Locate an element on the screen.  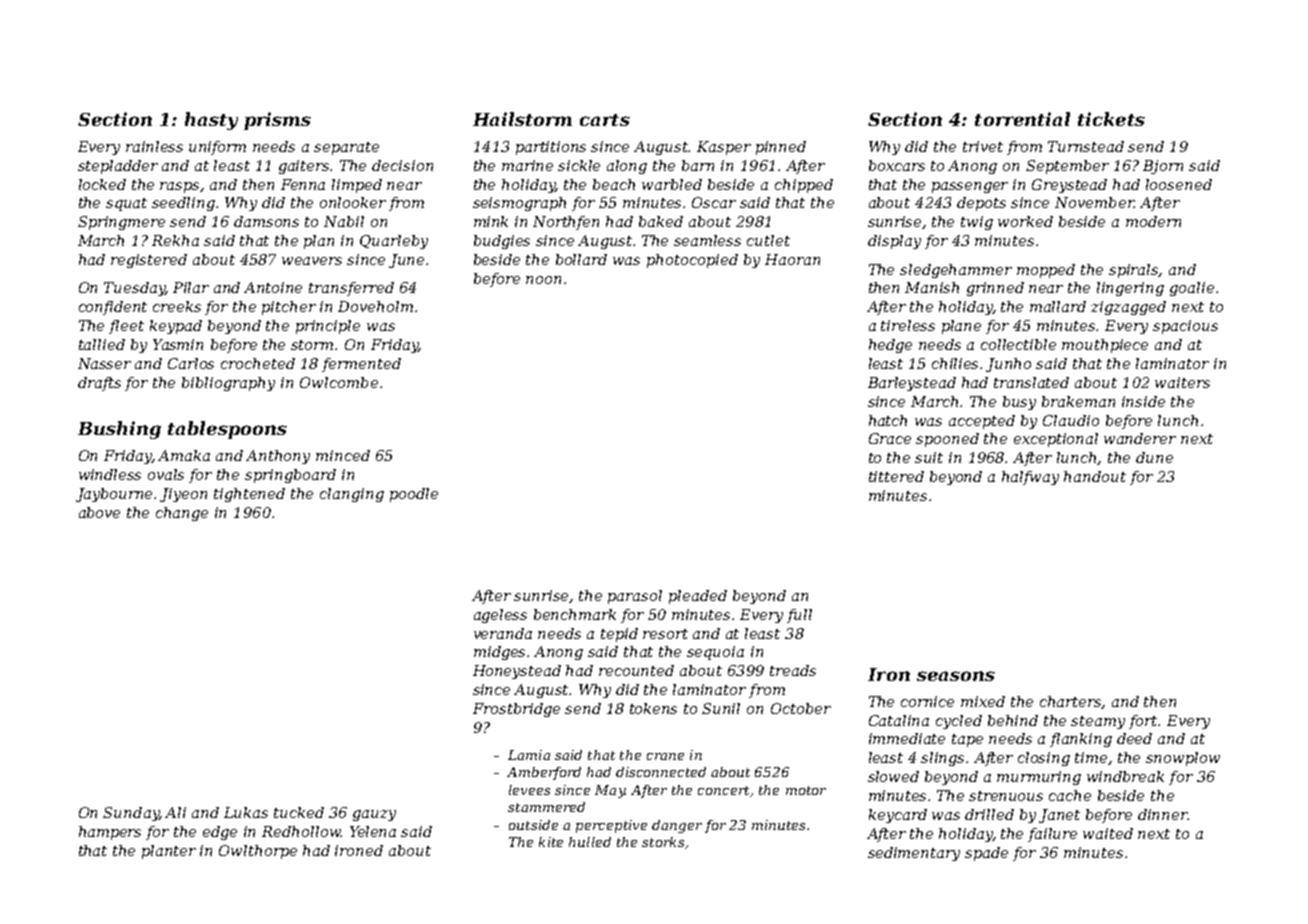
warbled is located at coordinates (672, 184).
